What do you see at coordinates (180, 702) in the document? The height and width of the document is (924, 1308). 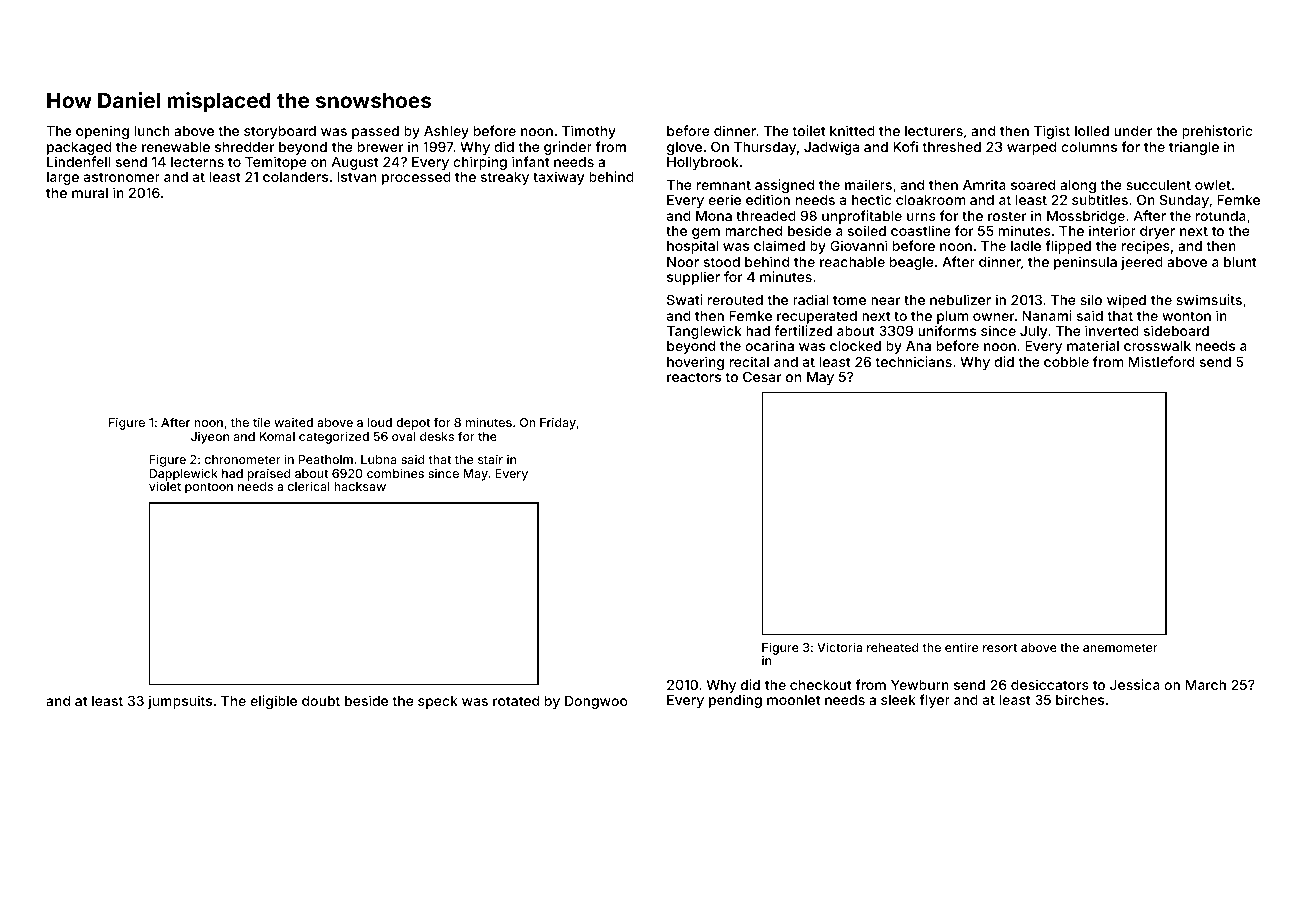 I see `jumpsuits` at bounding box center [180, 702].
